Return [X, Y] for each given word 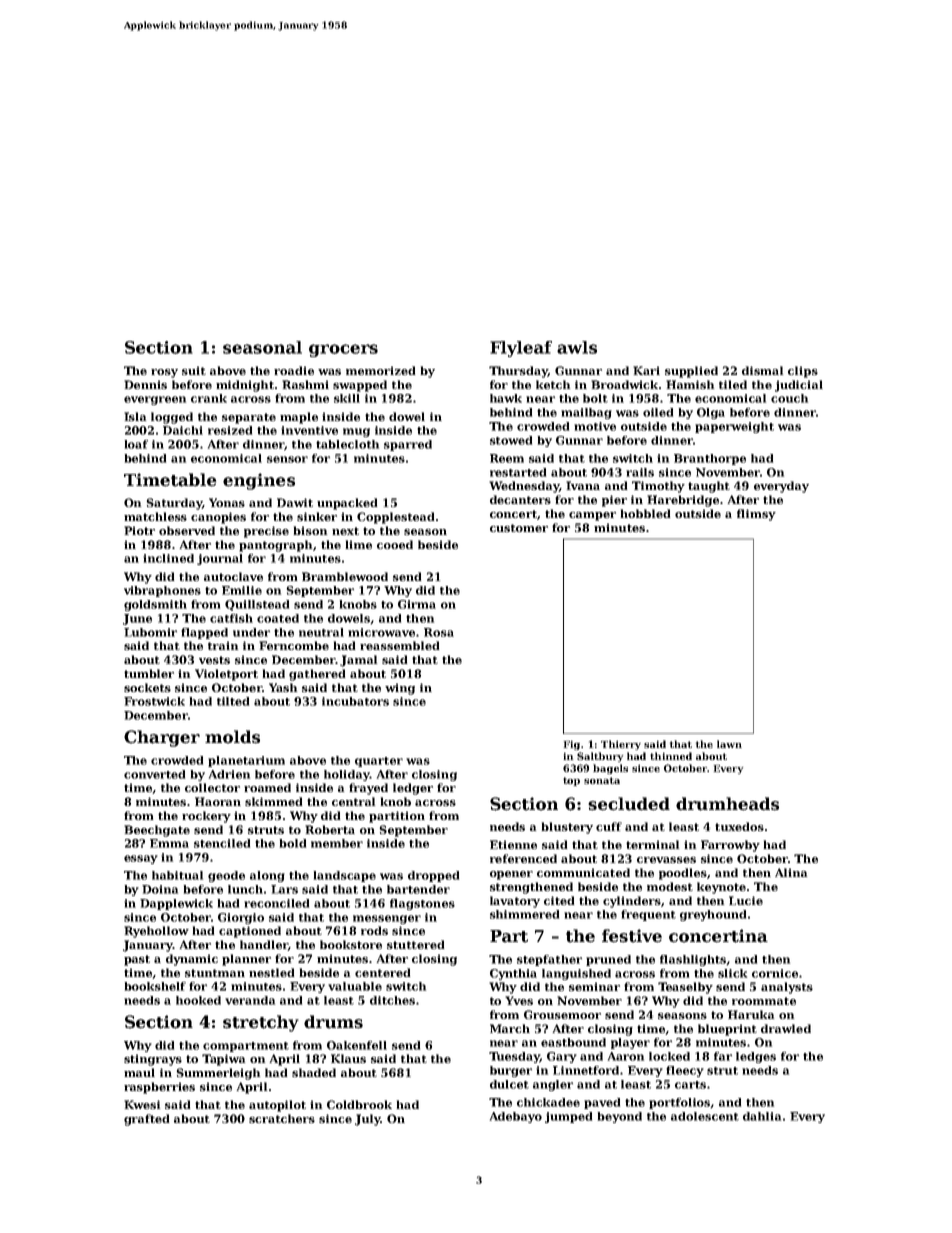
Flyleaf [521, 349]
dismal [762, 370]
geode [226, 876]
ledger [413, 789]
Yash [283, 687]
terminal [652, 844]
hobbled [645, 513]
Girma [417, 604]
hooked [198, 1000]
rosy [164, 373]
